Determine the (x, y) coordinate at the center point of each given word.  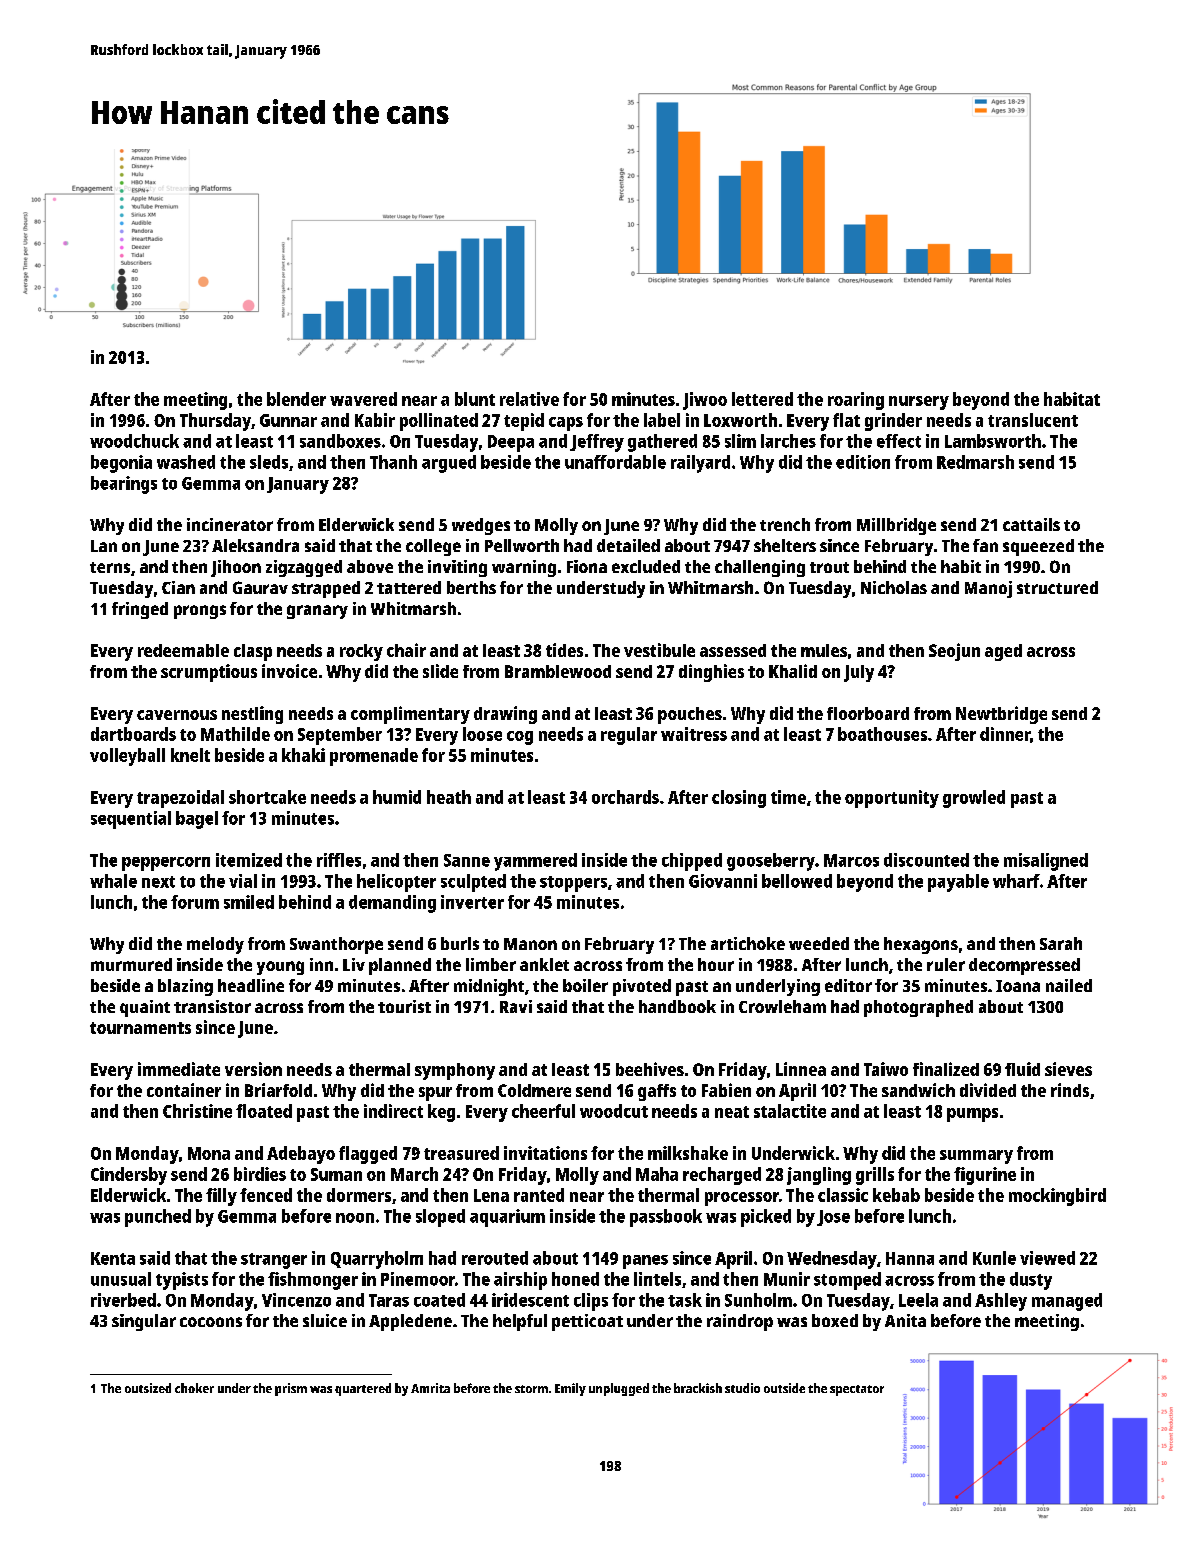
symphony (455, 1071)
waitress (694, 734)
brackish (698, 1388)
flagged (368, 1155)
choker (194, 1388)
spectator (857, 1390)
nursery (919, 403)
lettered (762, 399)
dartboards (133, 734)
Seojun (954, 652)
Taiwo (886, 1069)
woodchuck (134, 441)
